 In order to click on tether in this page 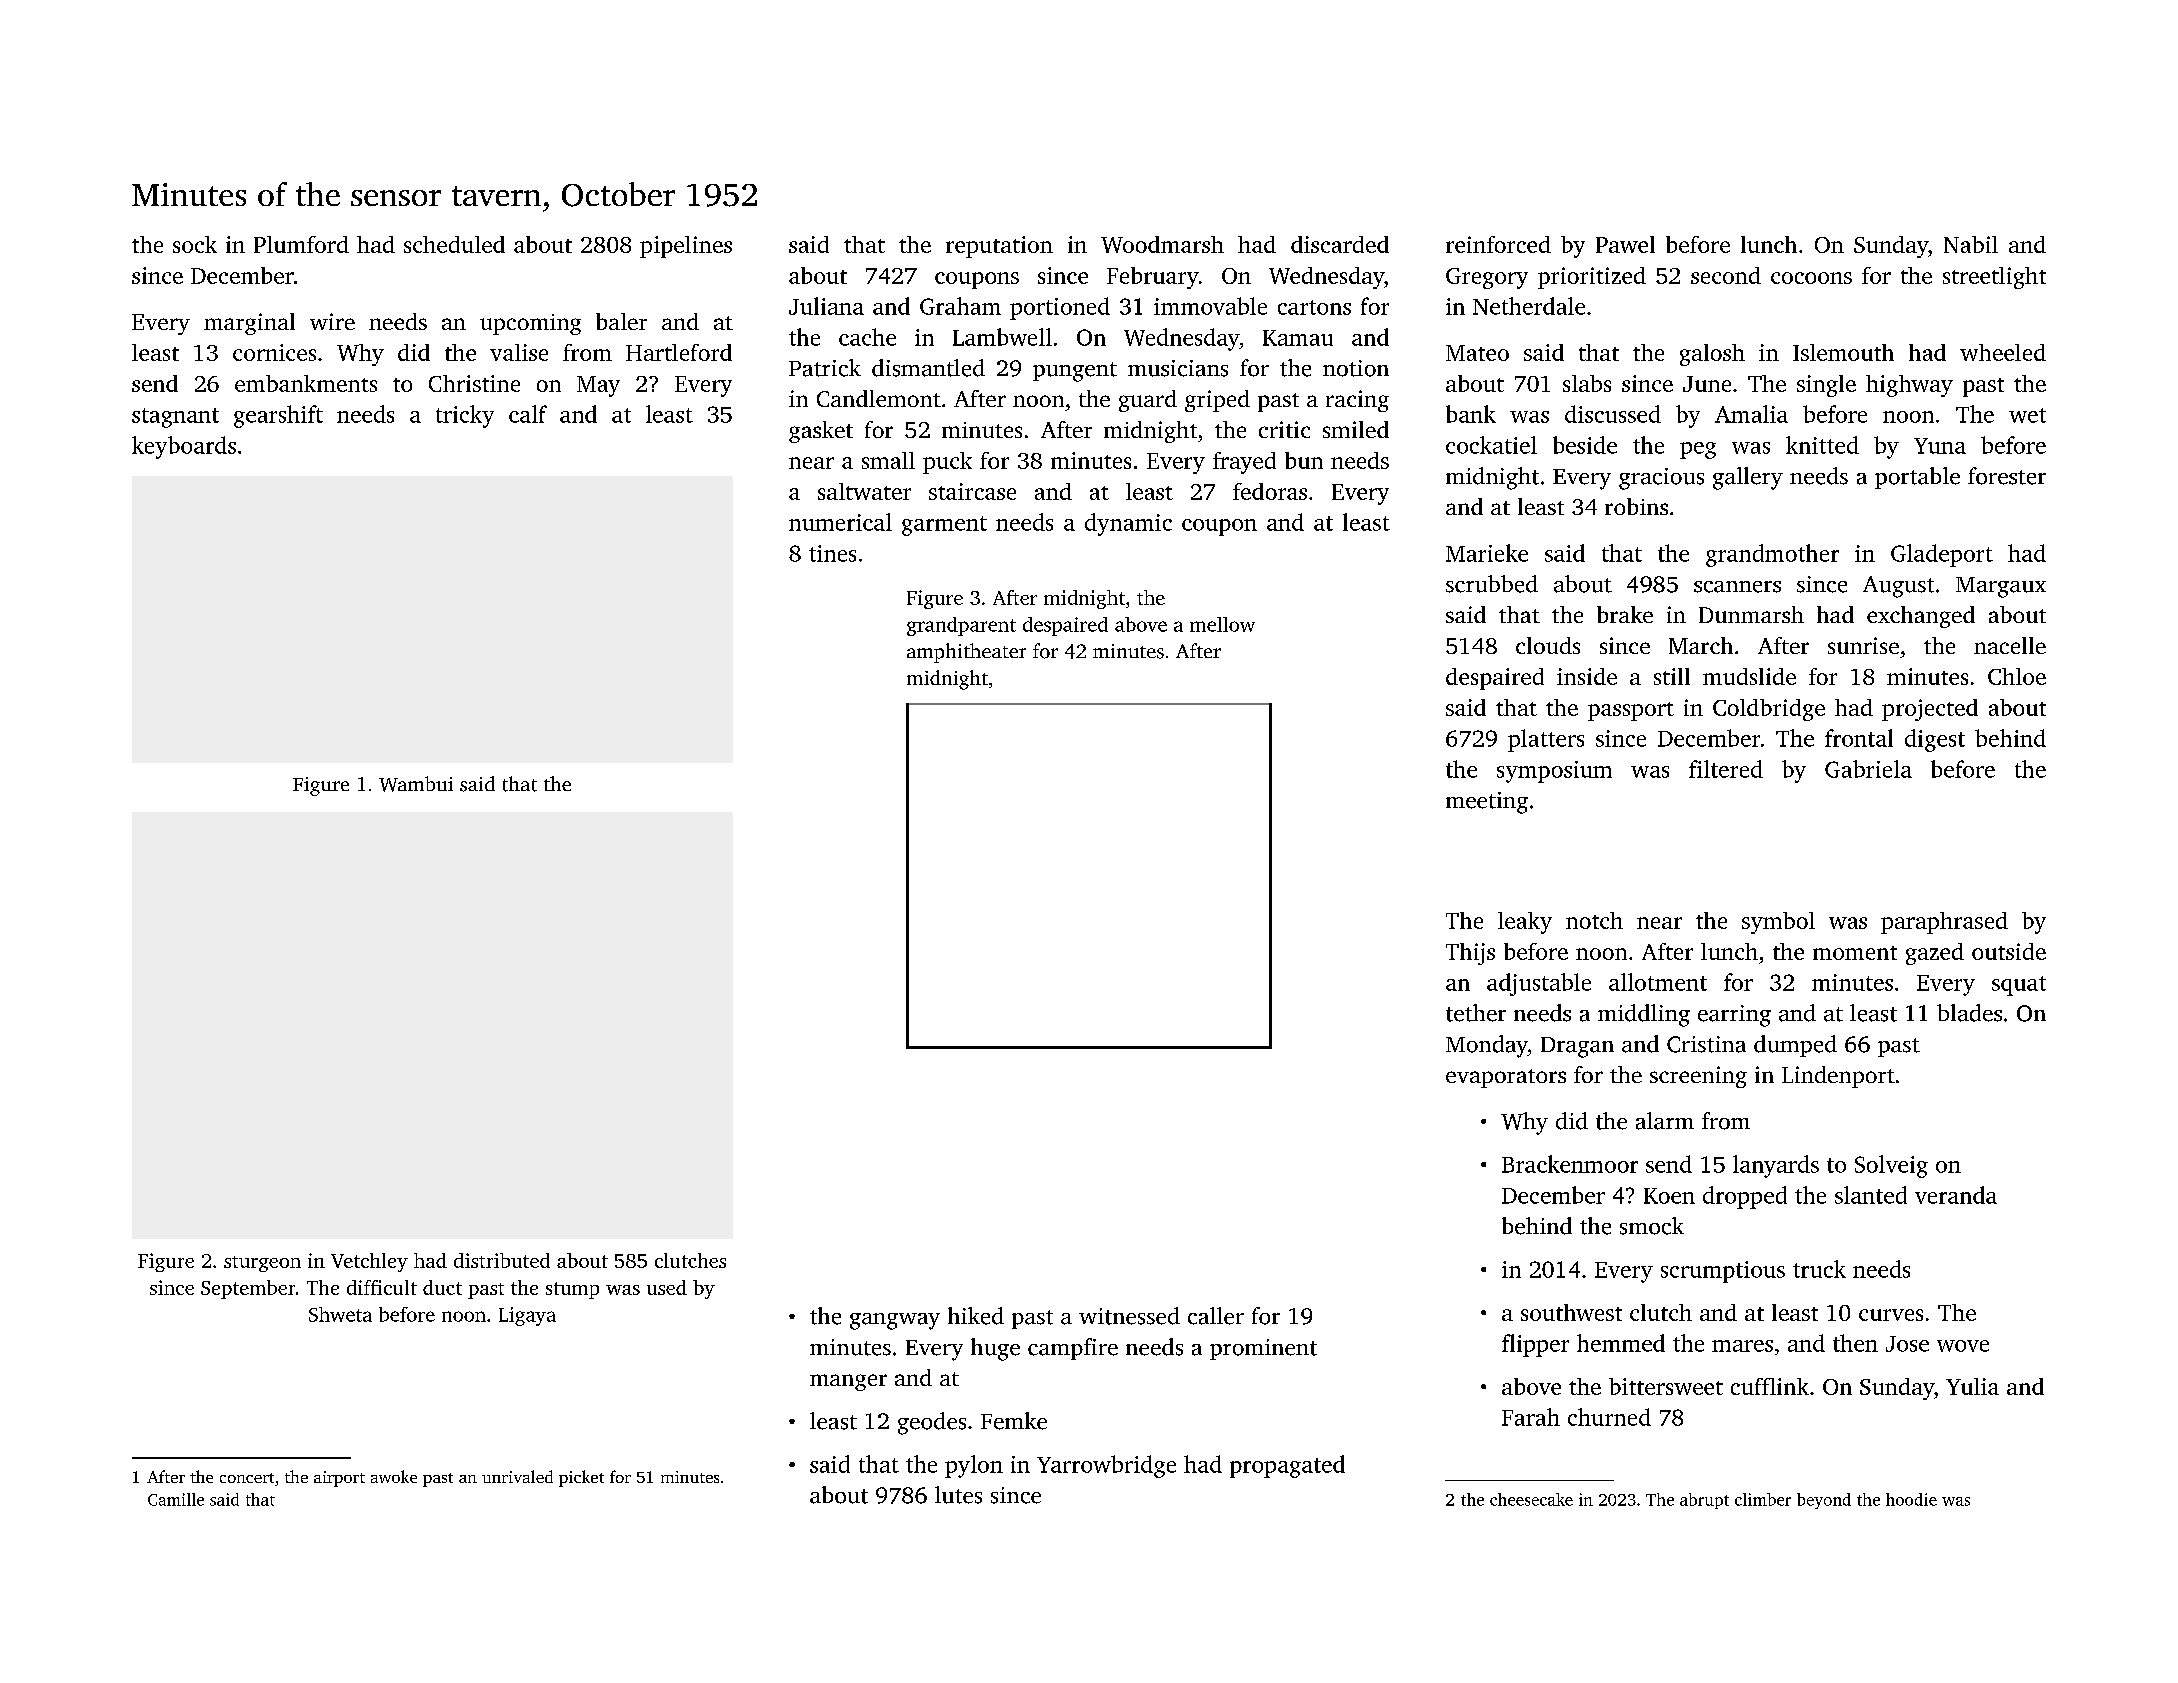, I will do `click(1476, 1013)`.
